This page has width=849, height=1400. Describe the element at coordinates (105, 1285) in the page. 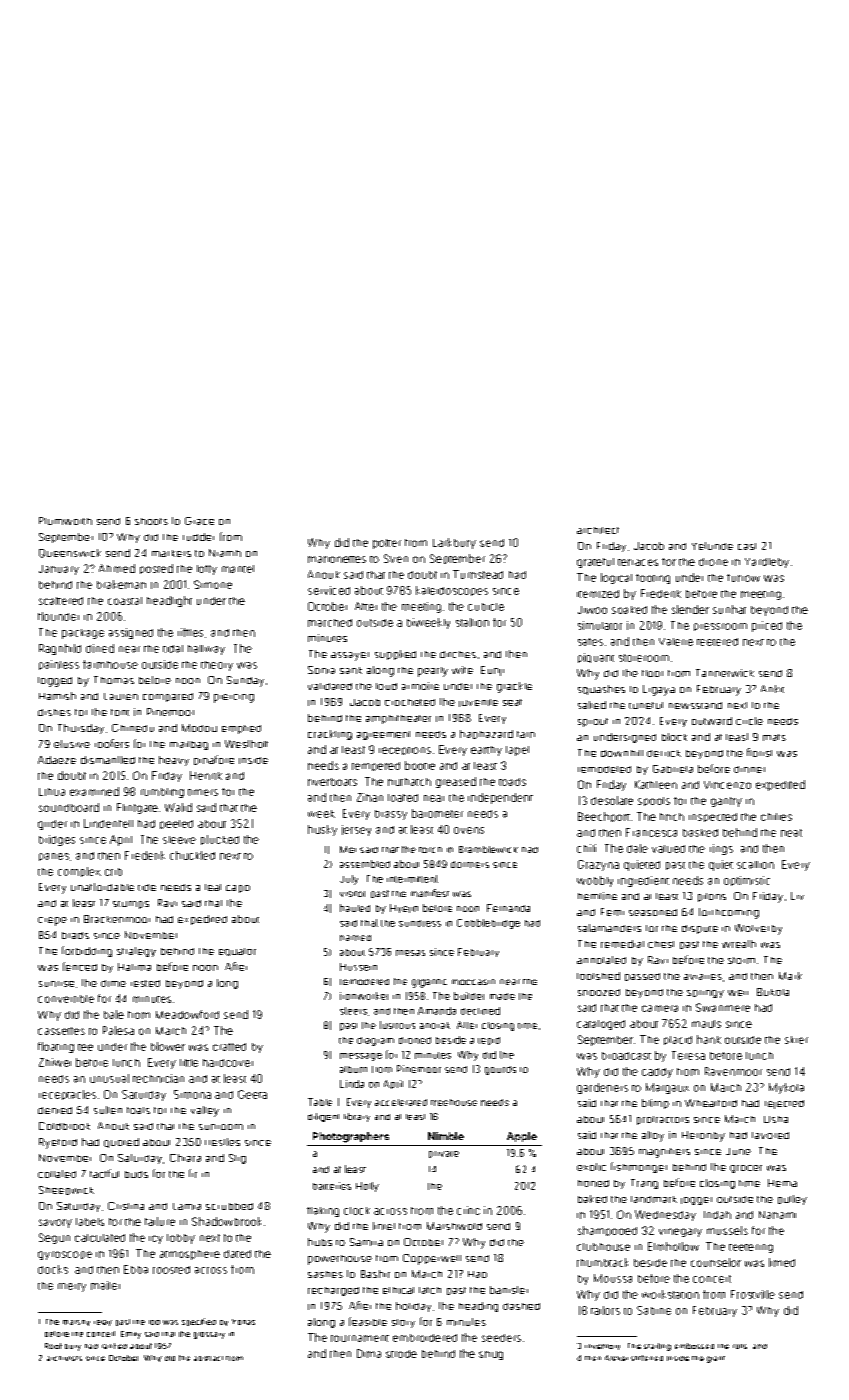

I see `mailer` at that location.
